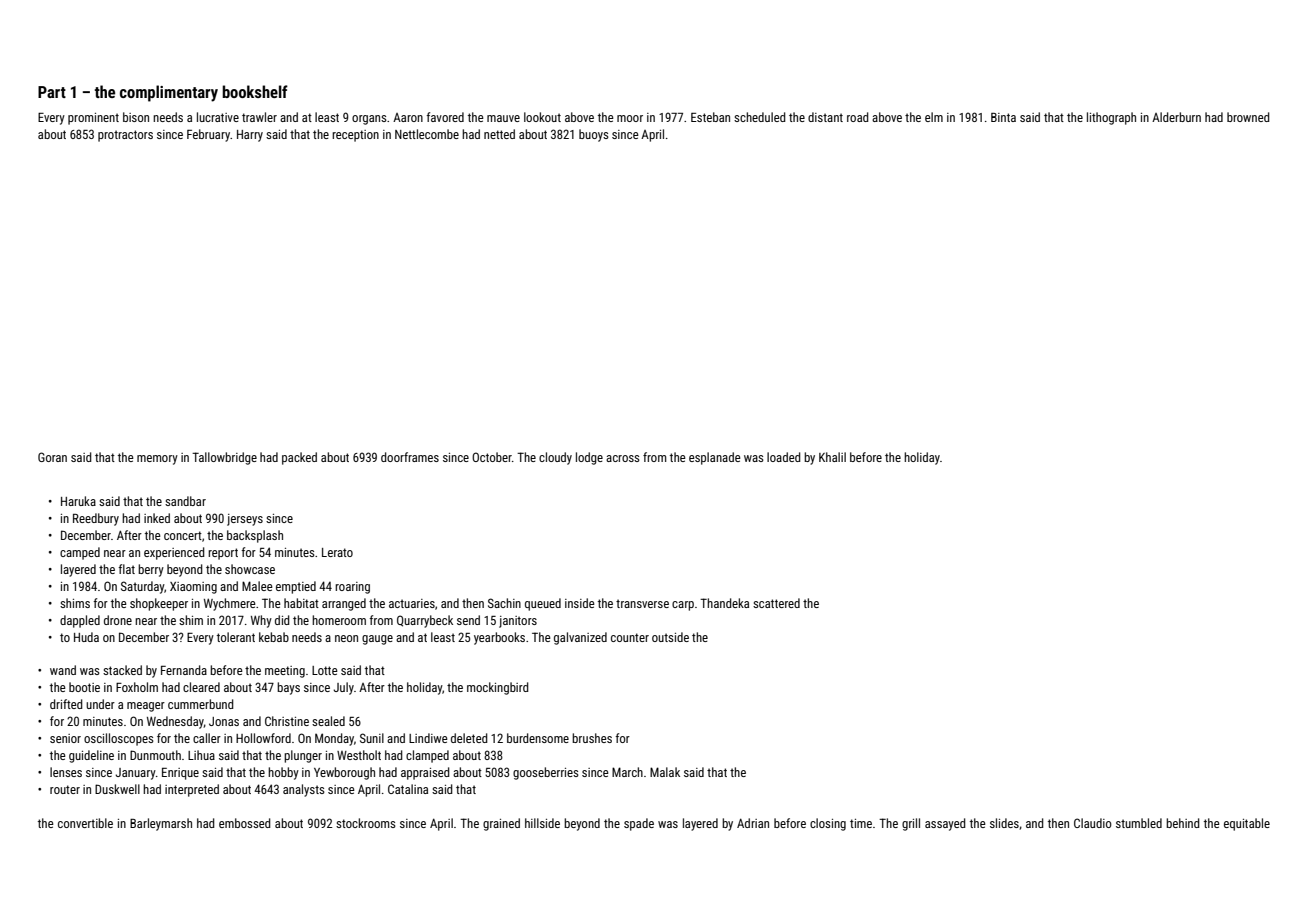 This page has width=1308, height=924. I want to click on caller, so click(207, 738).
